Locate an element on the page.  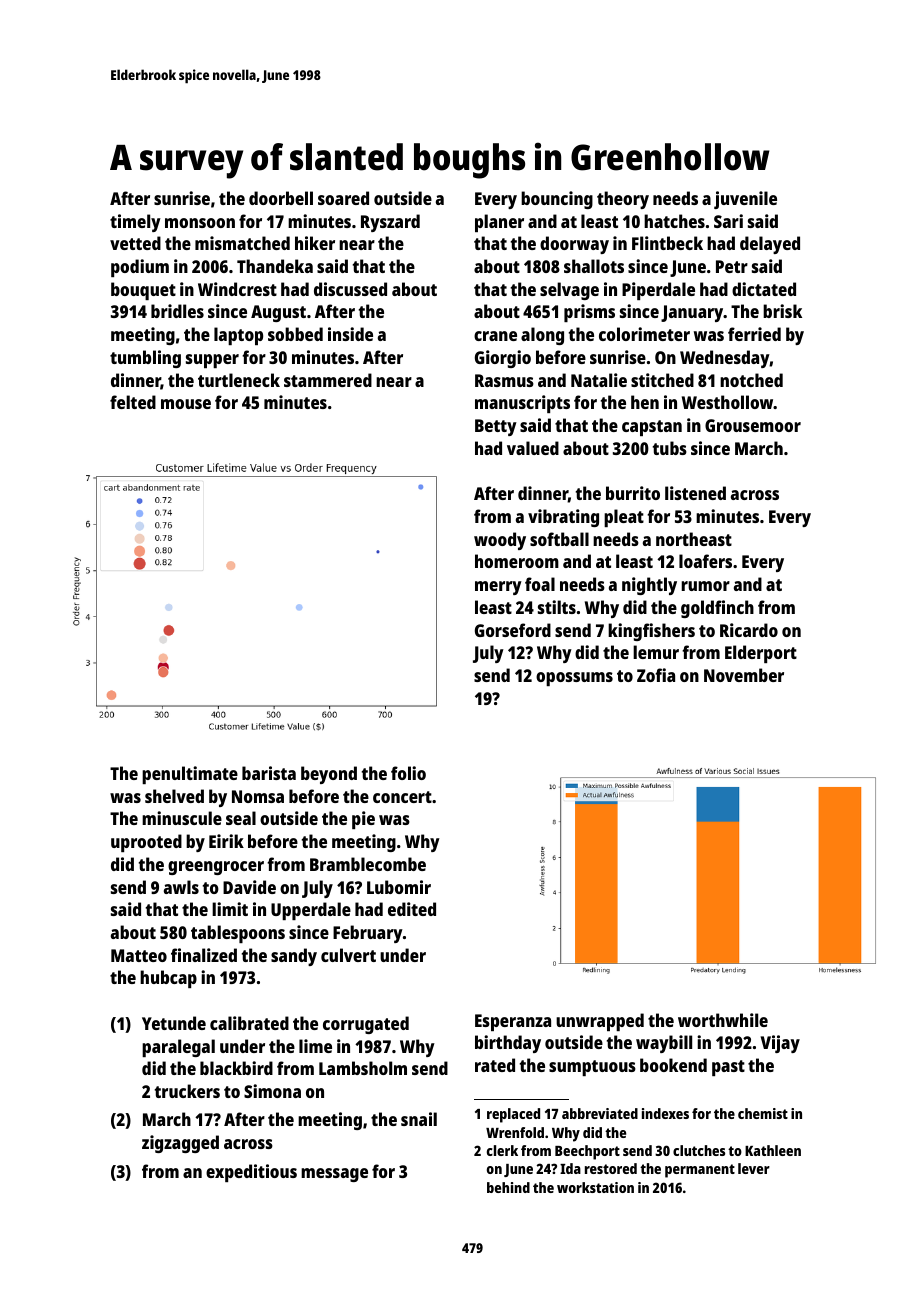
crane is located at coordinates (495, 336).
